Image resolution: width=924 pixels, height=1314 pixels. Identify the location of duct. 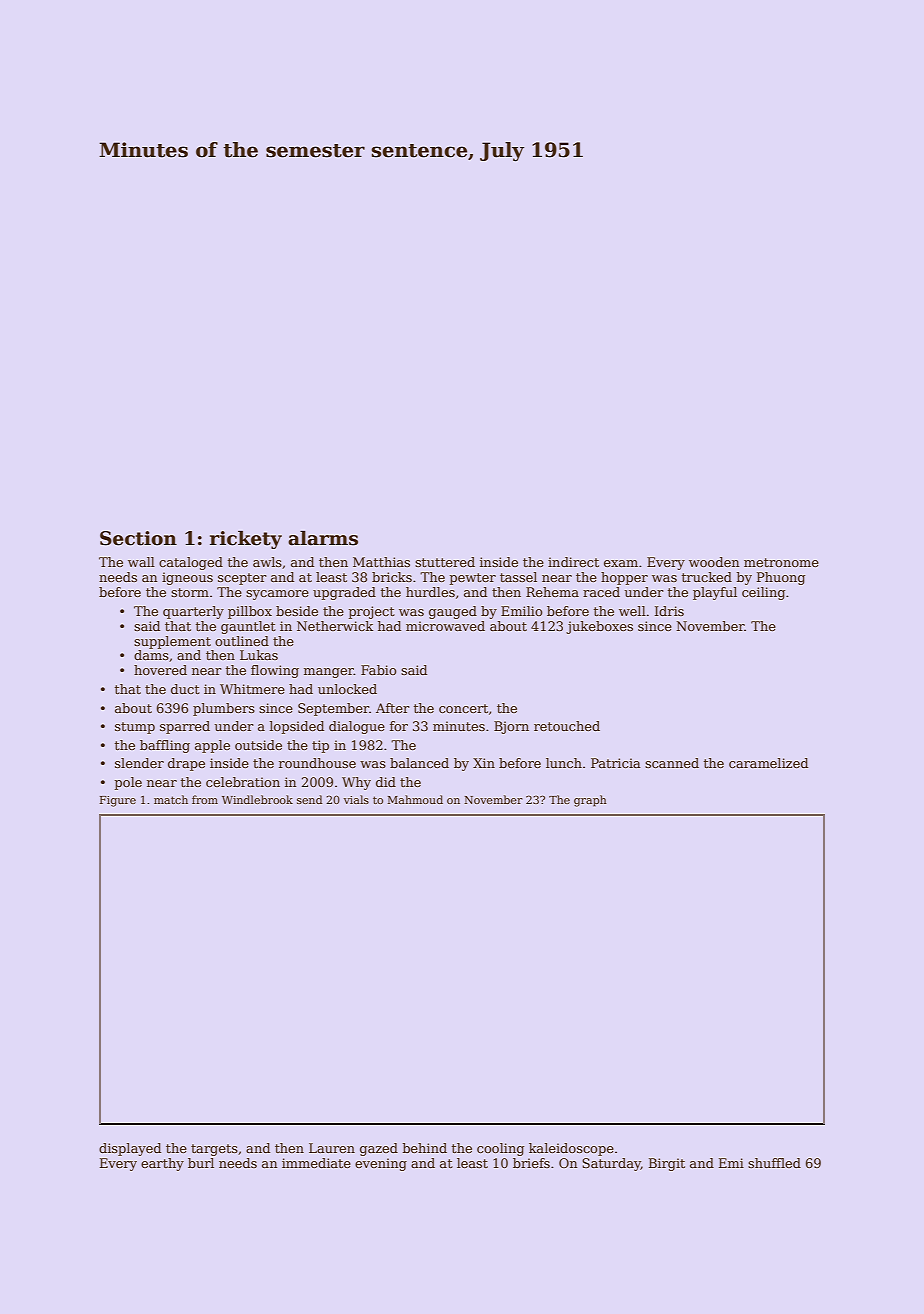
(185, 689).
